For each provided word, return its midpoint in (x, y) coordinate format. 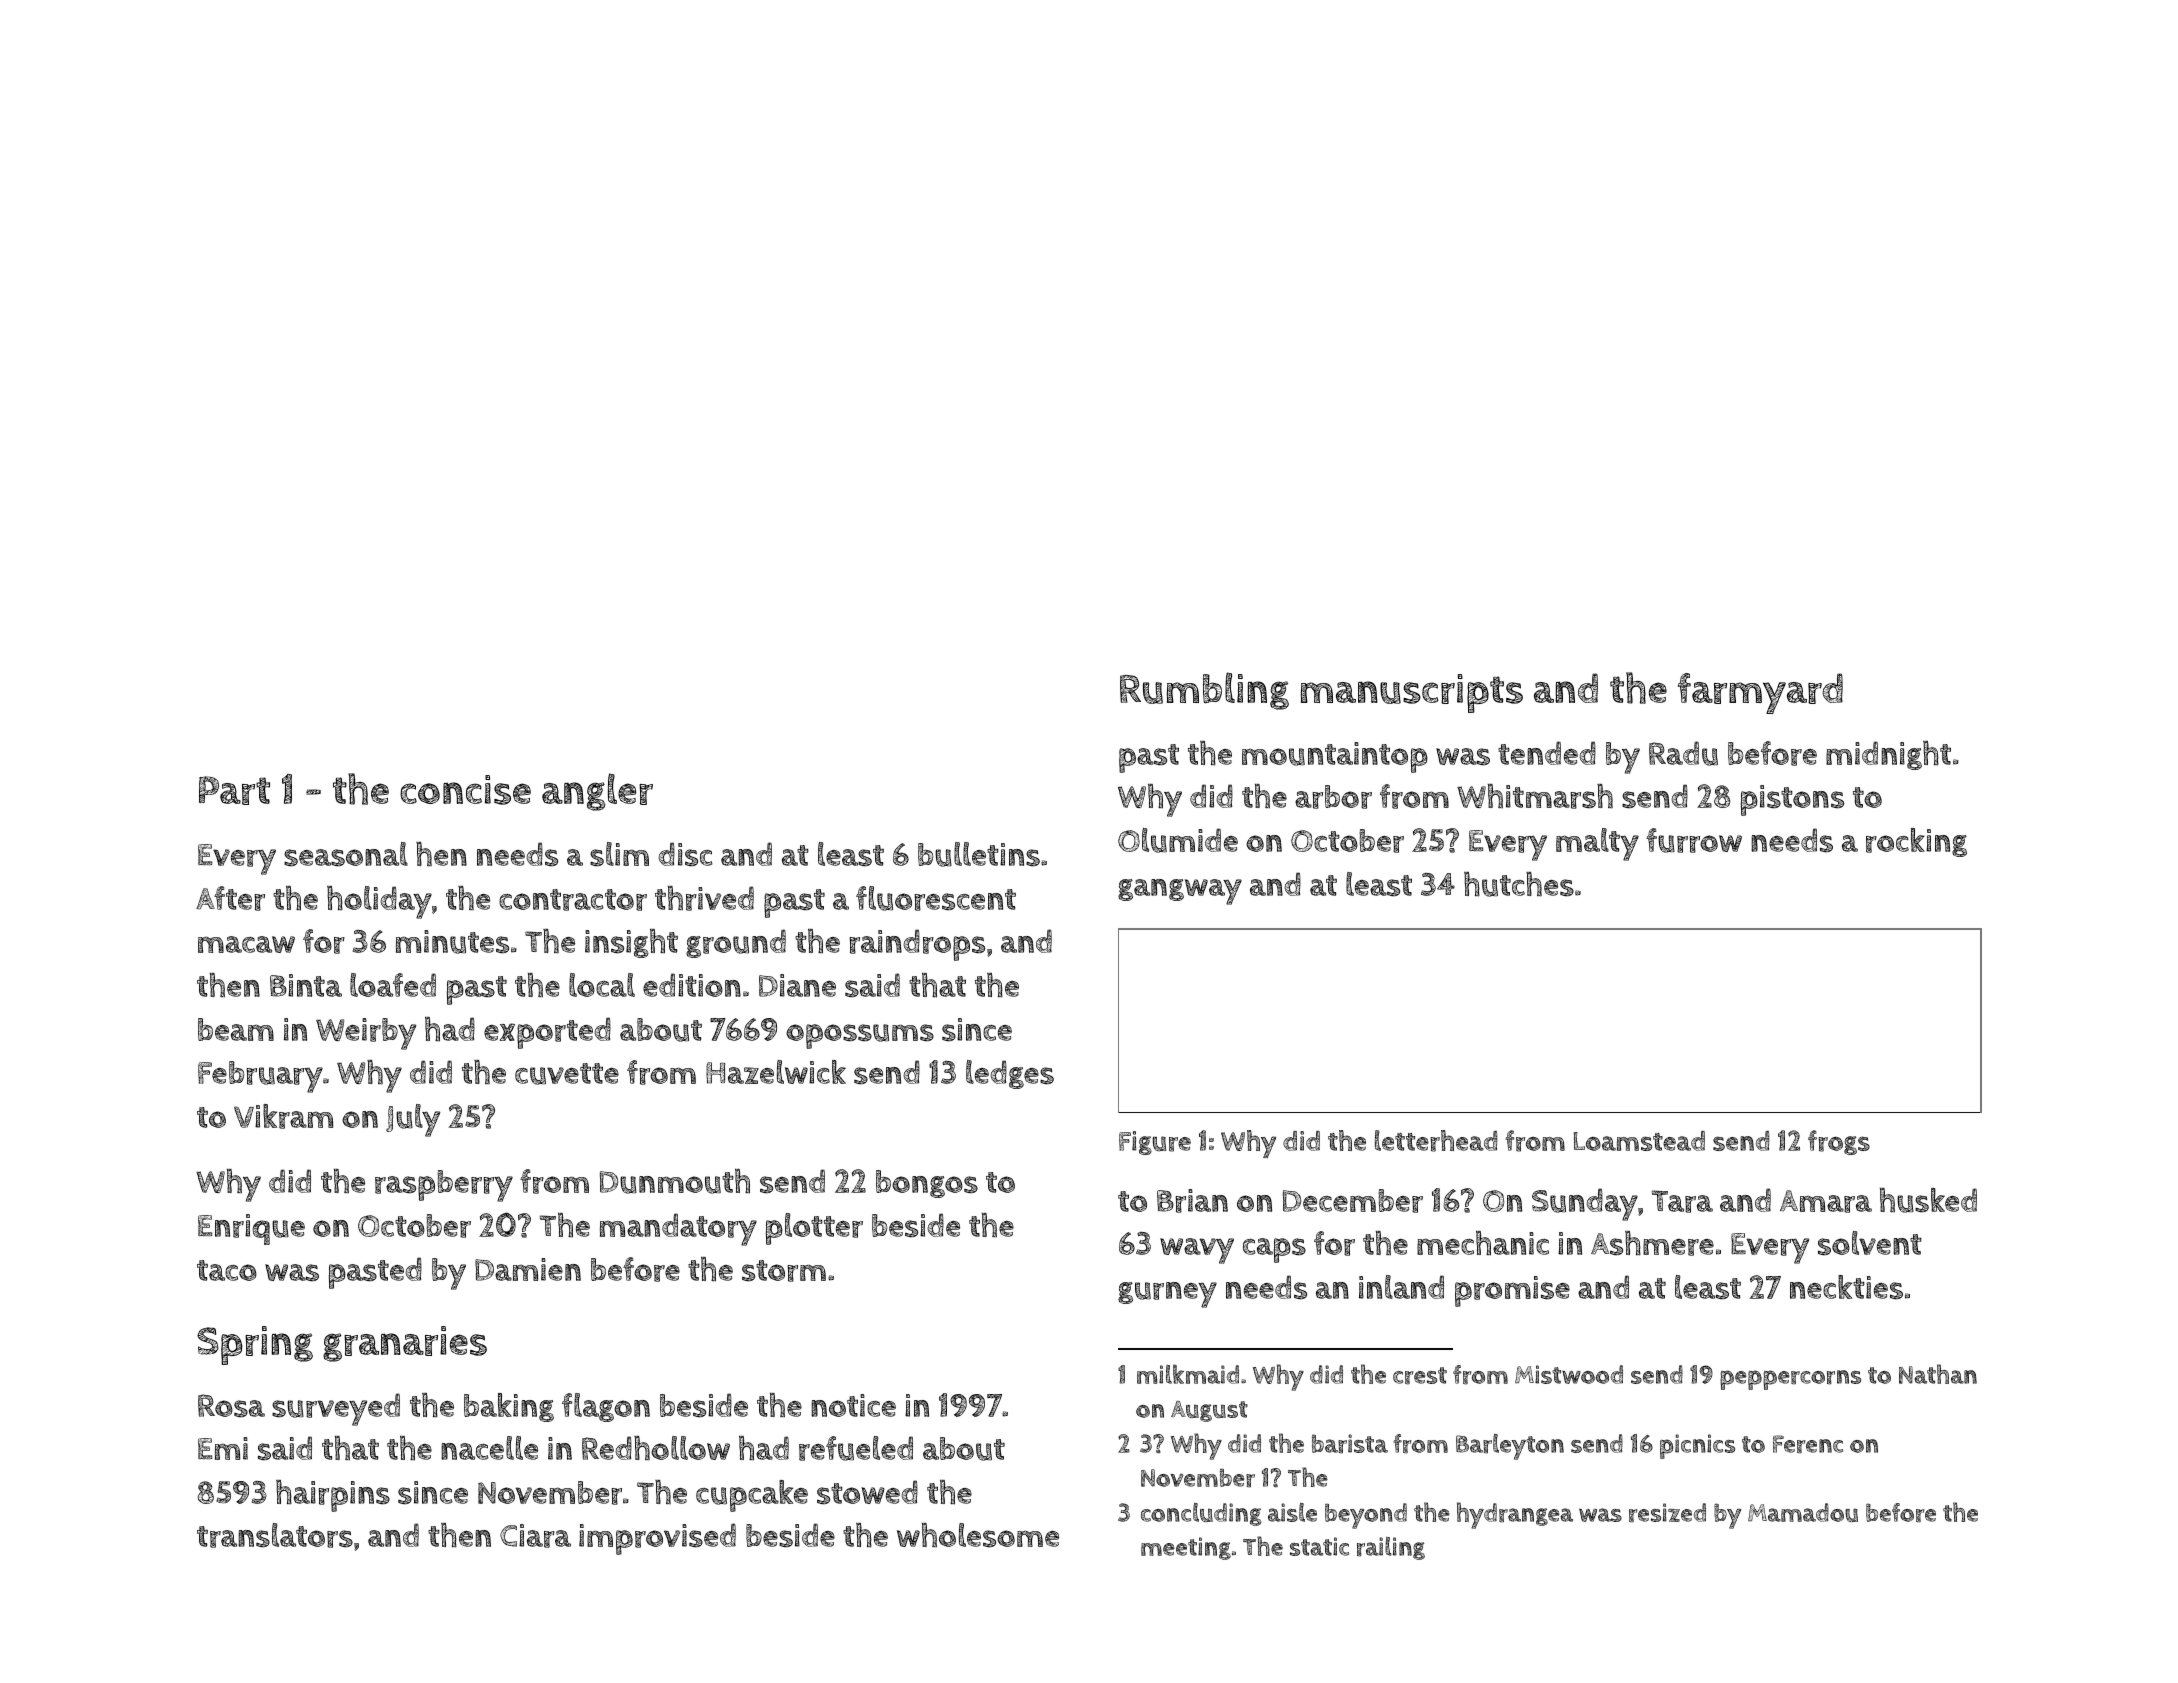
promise (1512, 1291)
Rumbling (1204, 691)
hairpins (333, 1496)
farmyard (1760, 693)
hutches (1519, 884)
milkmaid (1188, 1374)
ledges (1010, 1074)
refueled (856, 1448)
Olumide (1178, 840)
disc (685, 854)
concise (465, 790)
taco (227, 1270)
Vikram (283, 1116)
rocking (1916, 842)
